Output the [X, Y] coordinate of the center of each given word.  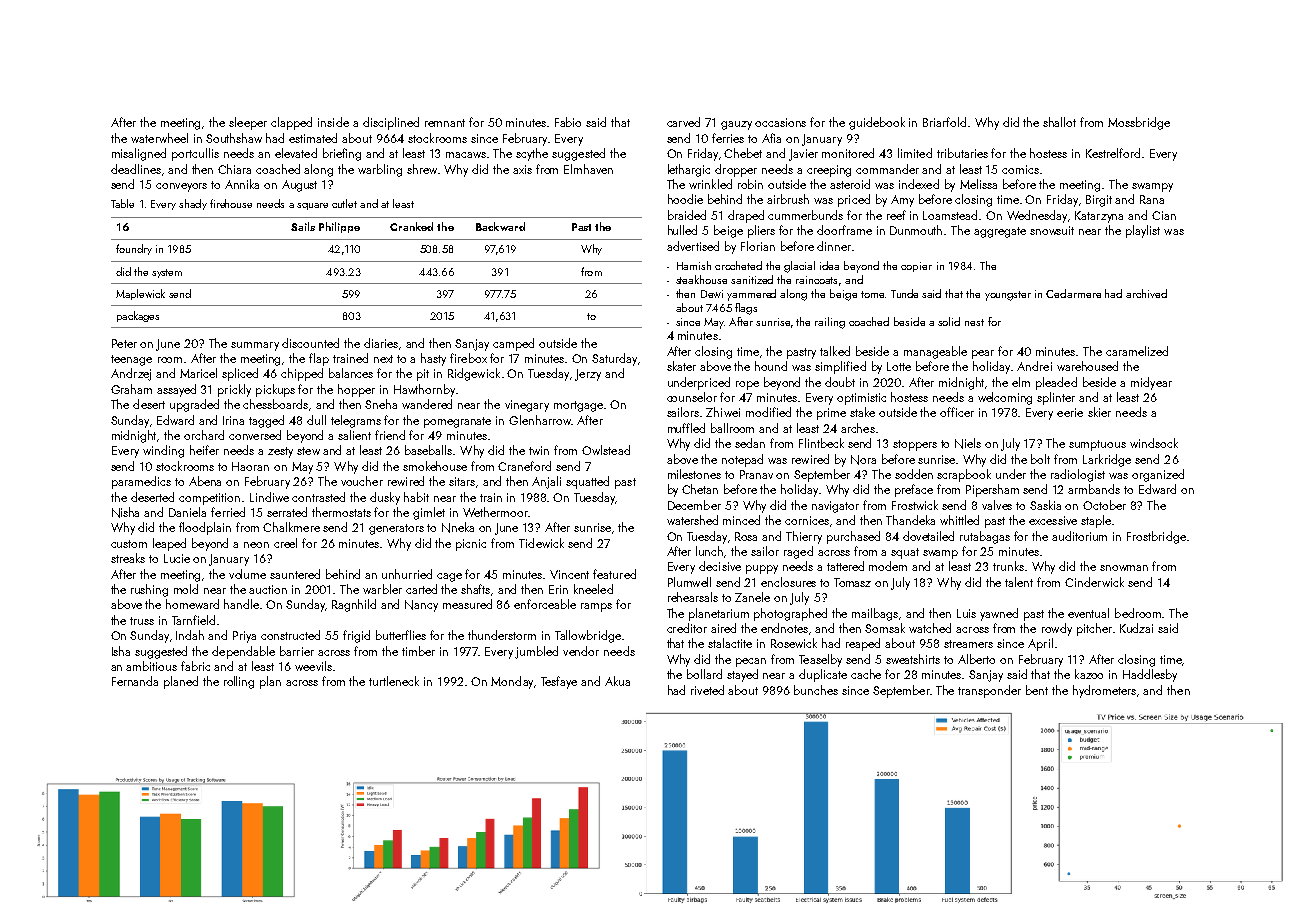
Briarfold [944, 122]
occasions [780, 122]
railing [830, 323]
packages [138, 316]
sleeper [248, 123]
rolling [239, 682]
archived [1146, 293]
